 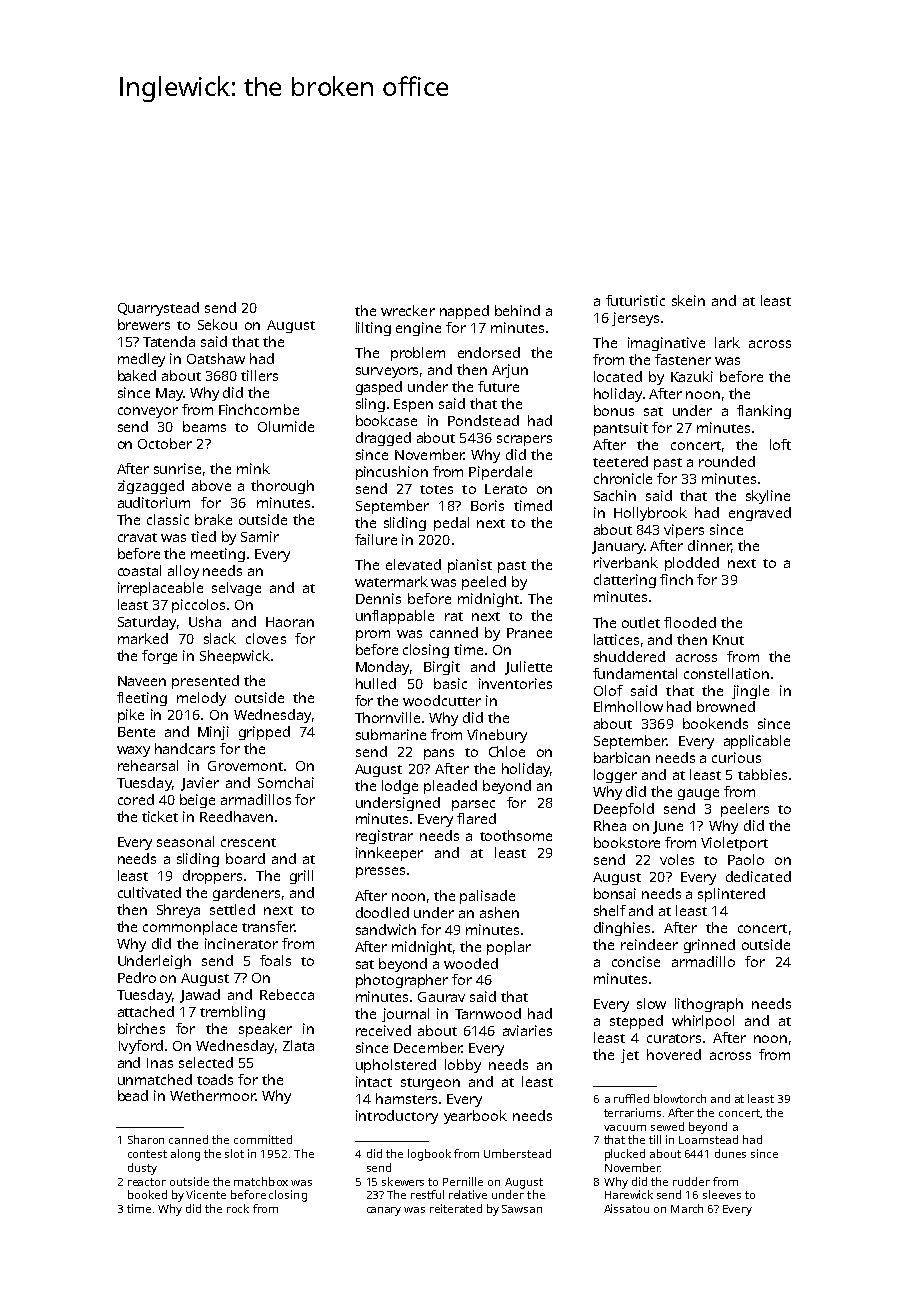 What do you see at coordinates (146, 1011) in the image?
I see `attached` at bounding box center [146, 1011].
